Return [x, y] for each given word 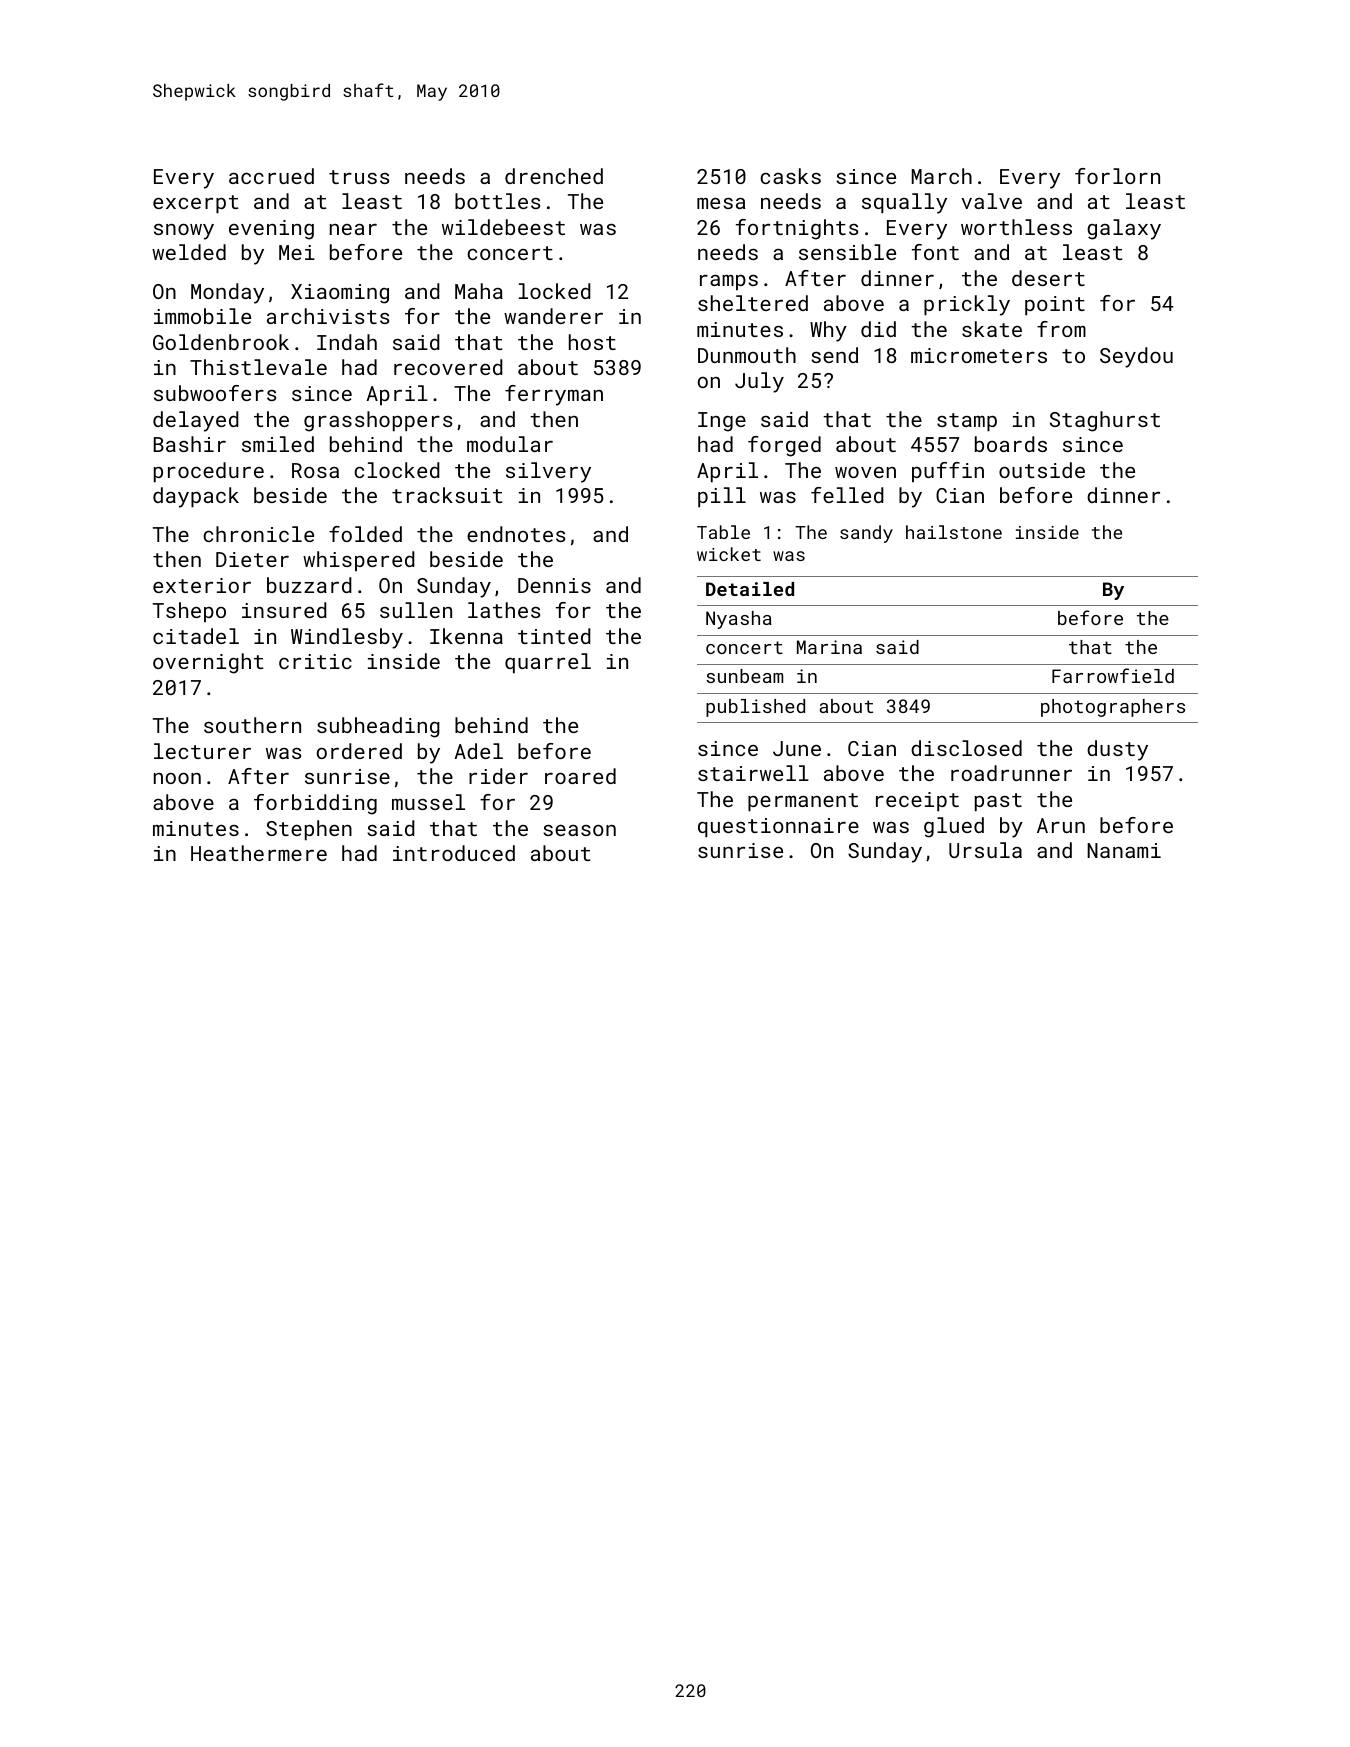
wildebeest [503, 227]
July [759, 382]
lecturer [202, 751]
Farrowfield [1113, 675]
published [755, 708]
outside [1042, 470]
